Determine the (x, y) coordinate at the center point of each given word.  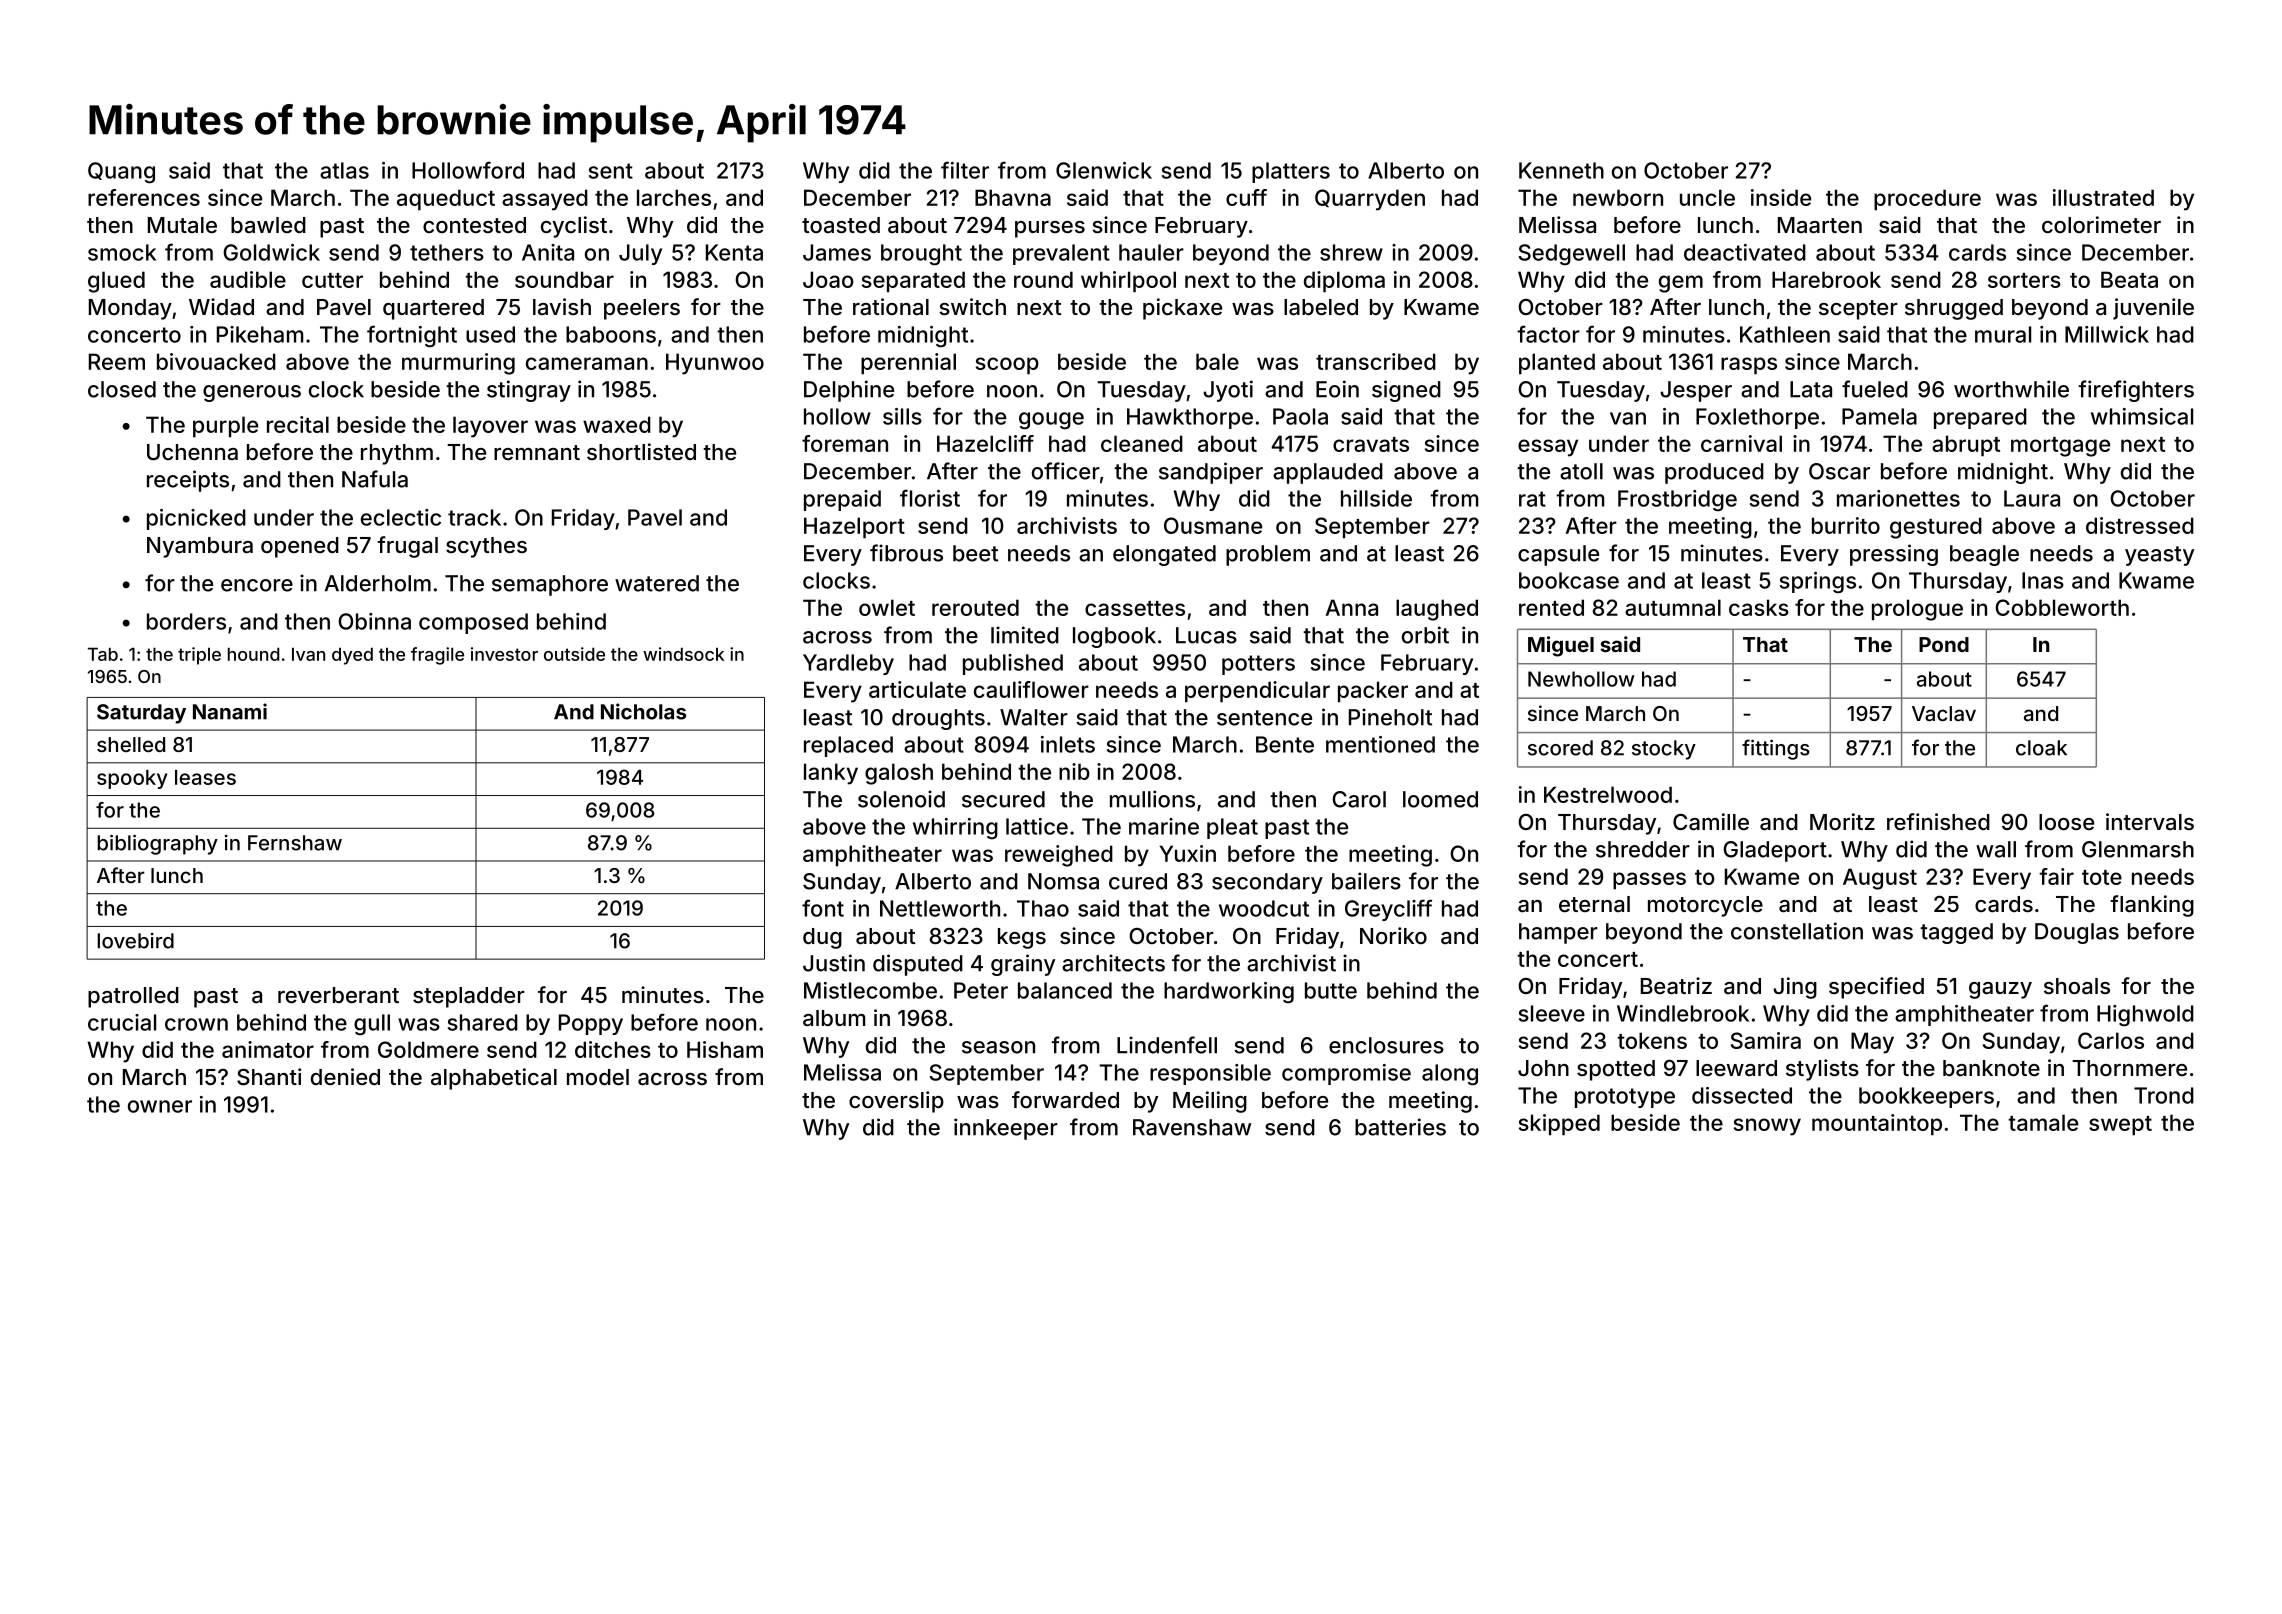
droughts (938, 719)
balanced (1065, 990)
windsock (683, 654)
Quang (121, 173)
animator (268, 1049)
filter (965, 170)
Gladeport (1775, 851)
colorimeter (2101, 224)
